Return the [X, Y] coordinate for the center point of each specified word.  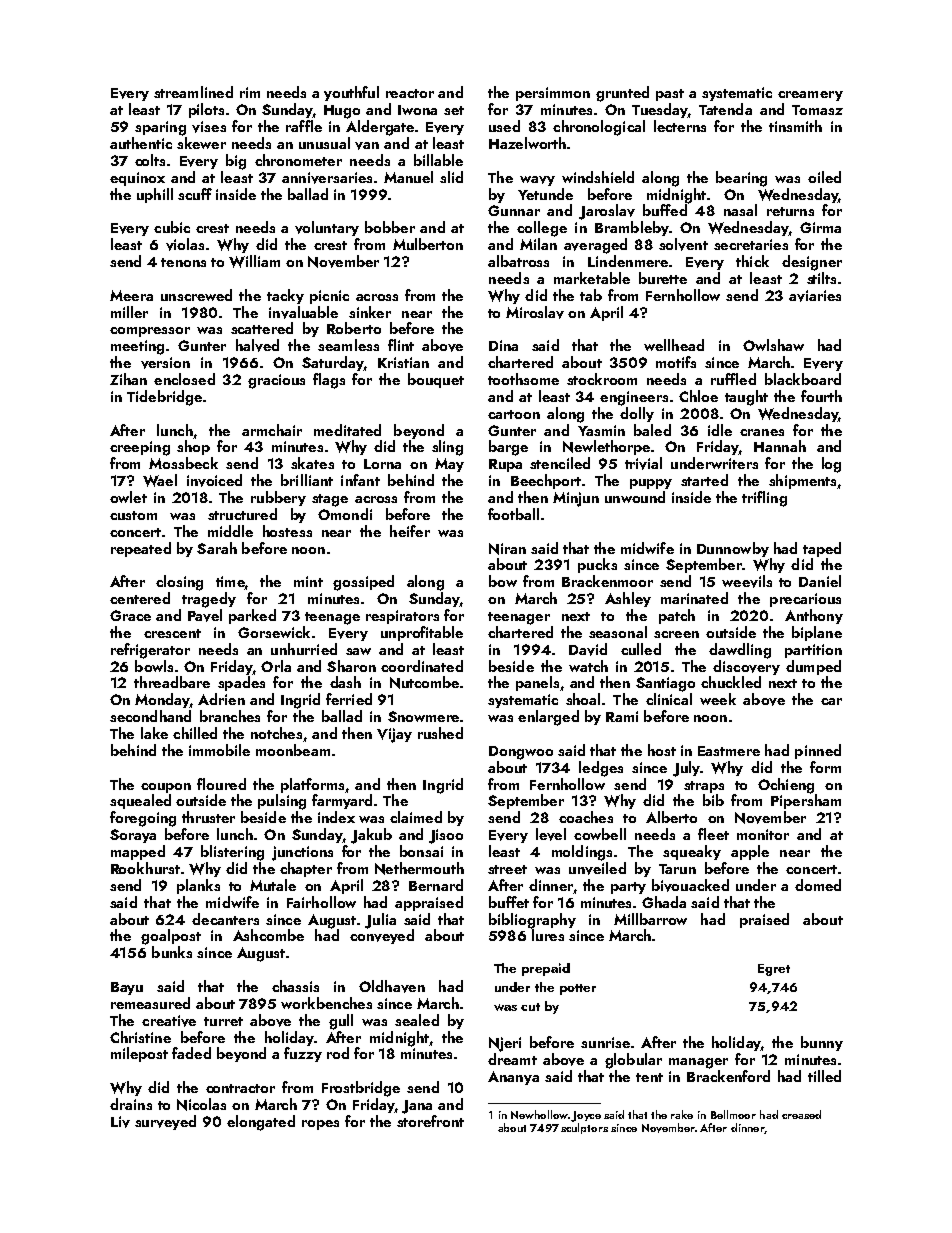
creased [801, 1114]
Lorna [382, 464]
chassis [295, 986]
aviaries [815, 296]
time [230, 583]
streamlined [193, 92]
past [670, 95]
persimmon [553, 94]
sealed [417, 1020]
